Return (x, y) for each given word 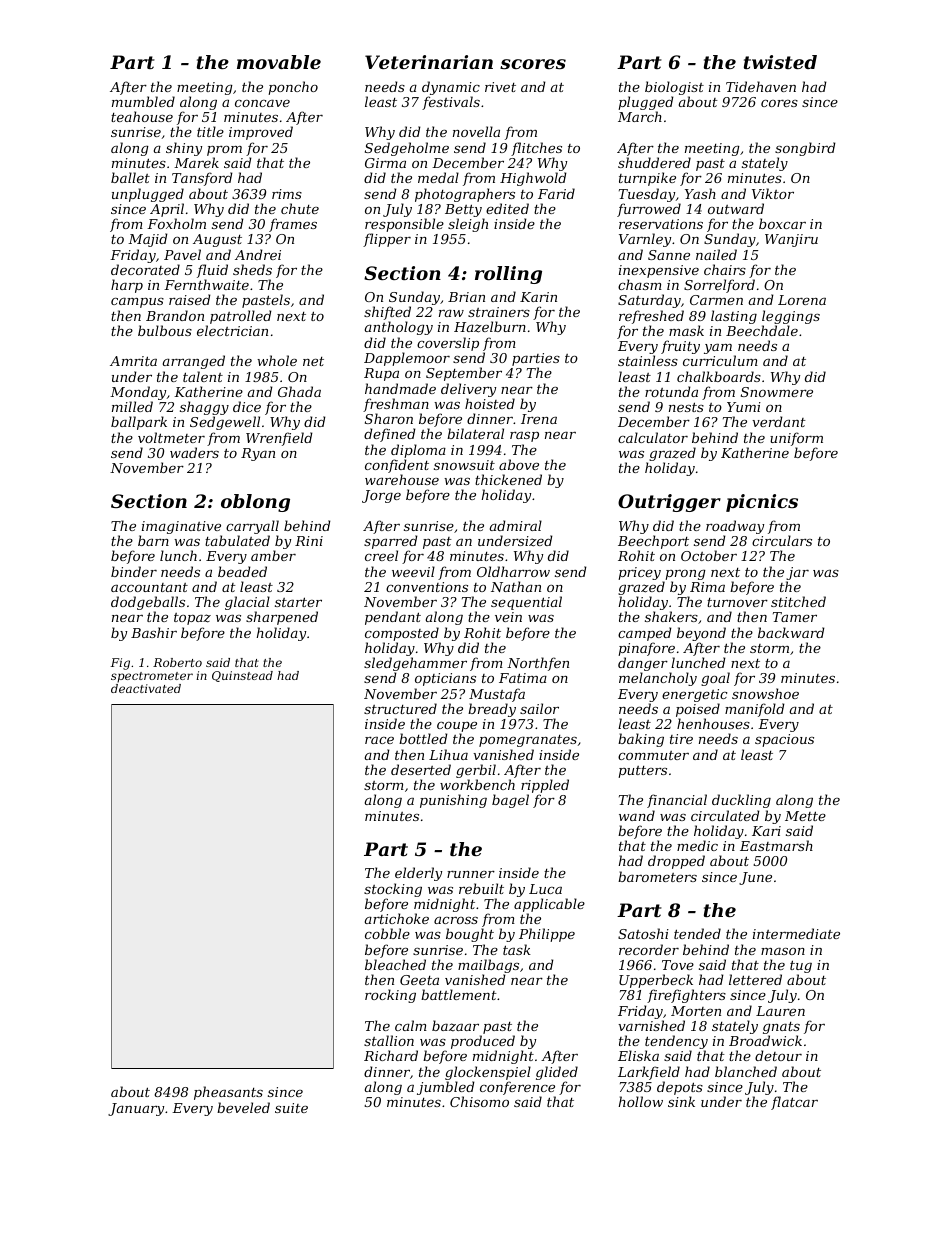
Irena (539, 419)
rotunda (671, 391)
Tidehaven (761, 86)
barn (153, 540)
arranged (194, 362)
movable (279, 62)
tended (697, 933)
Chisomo (479, 1101)
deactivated (146, 688)
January (136, 1109)
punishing (453, 801)
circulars (782, 540)
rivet (500, 87)
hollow (641, 1101)
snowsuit (464, 465)
